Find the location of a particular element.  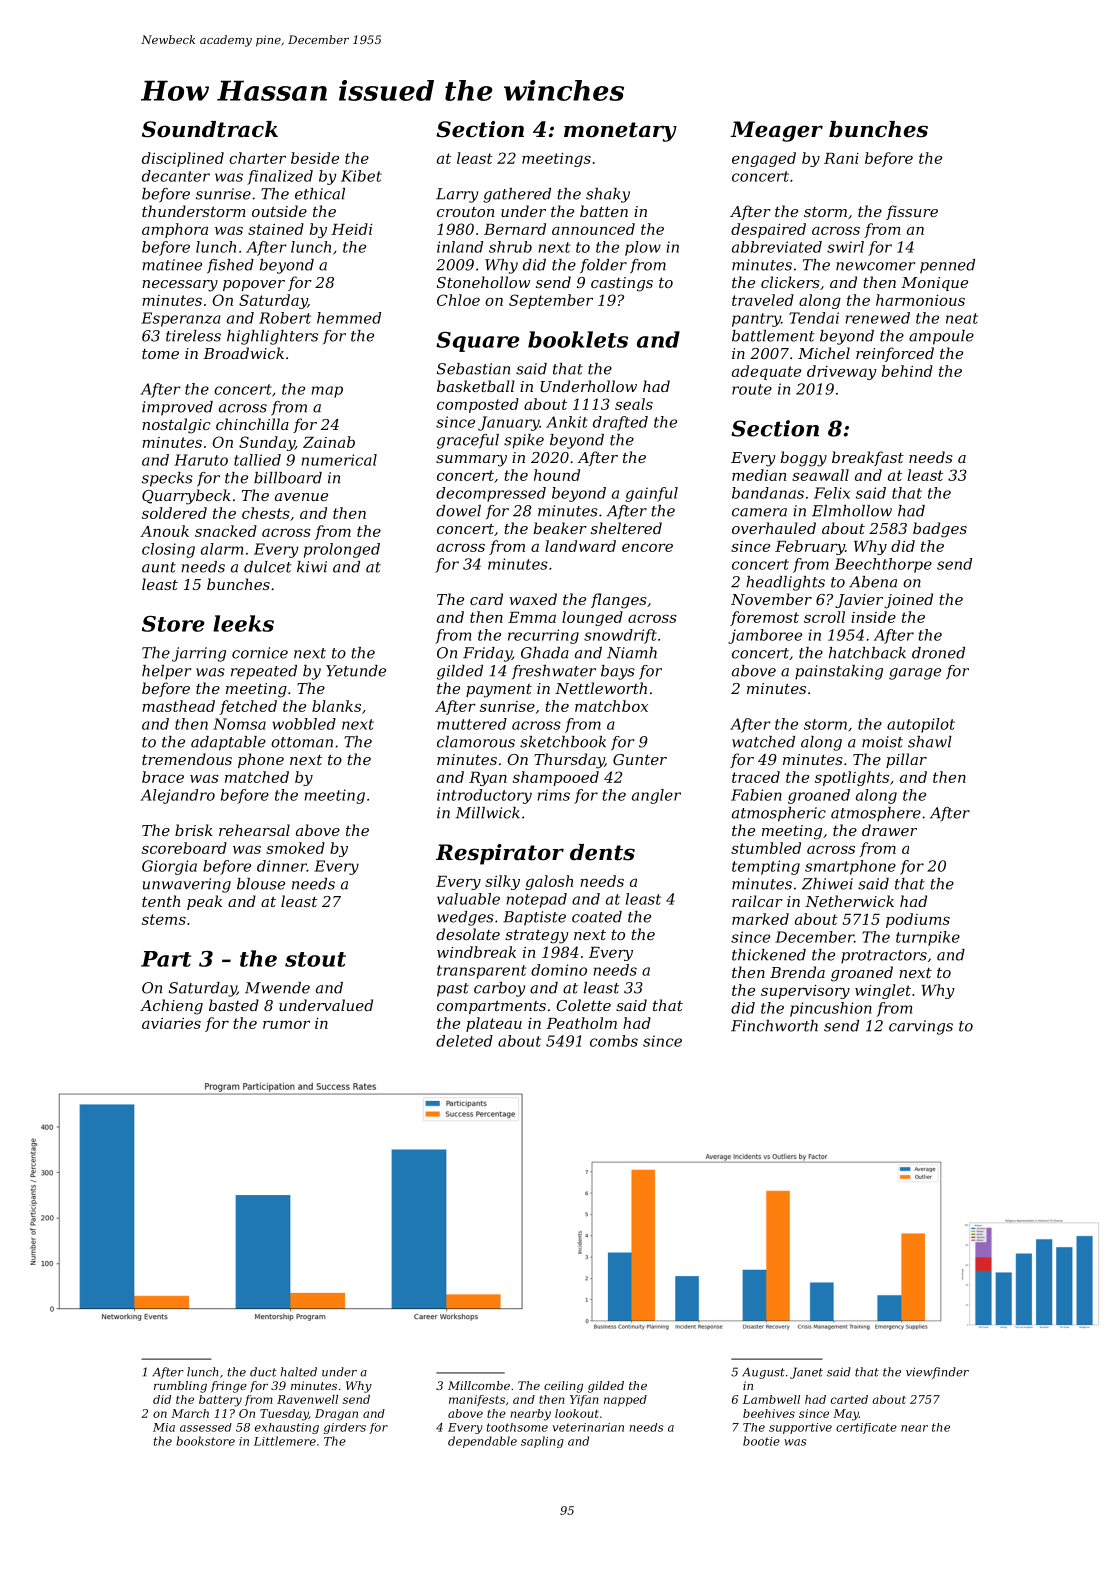

battlement is located at coordinates (773, 336).
